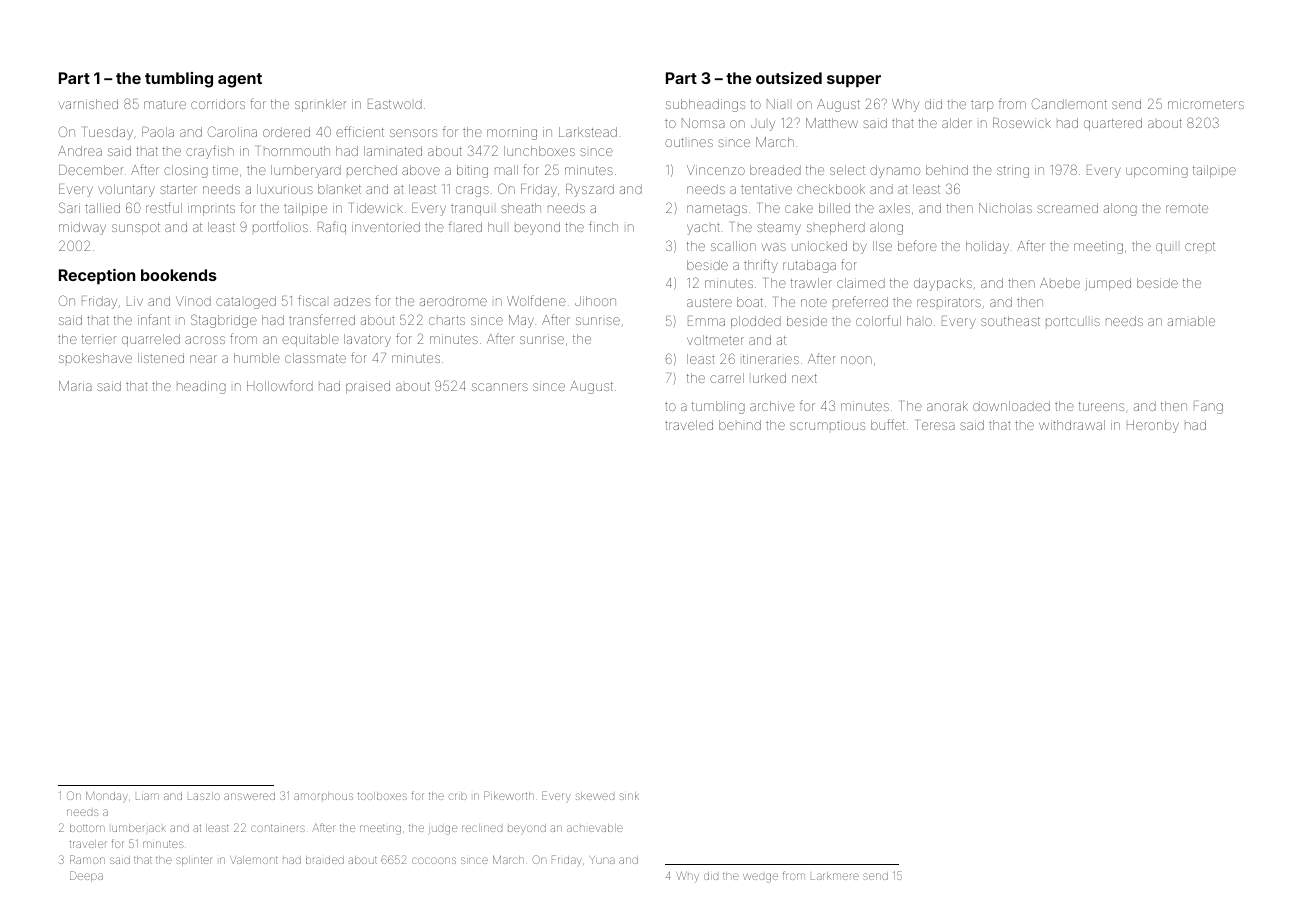  What do you see at coordinates (1113, 124) in the screenshot?
I see `quartered` at bounding box center [1113, 124].
